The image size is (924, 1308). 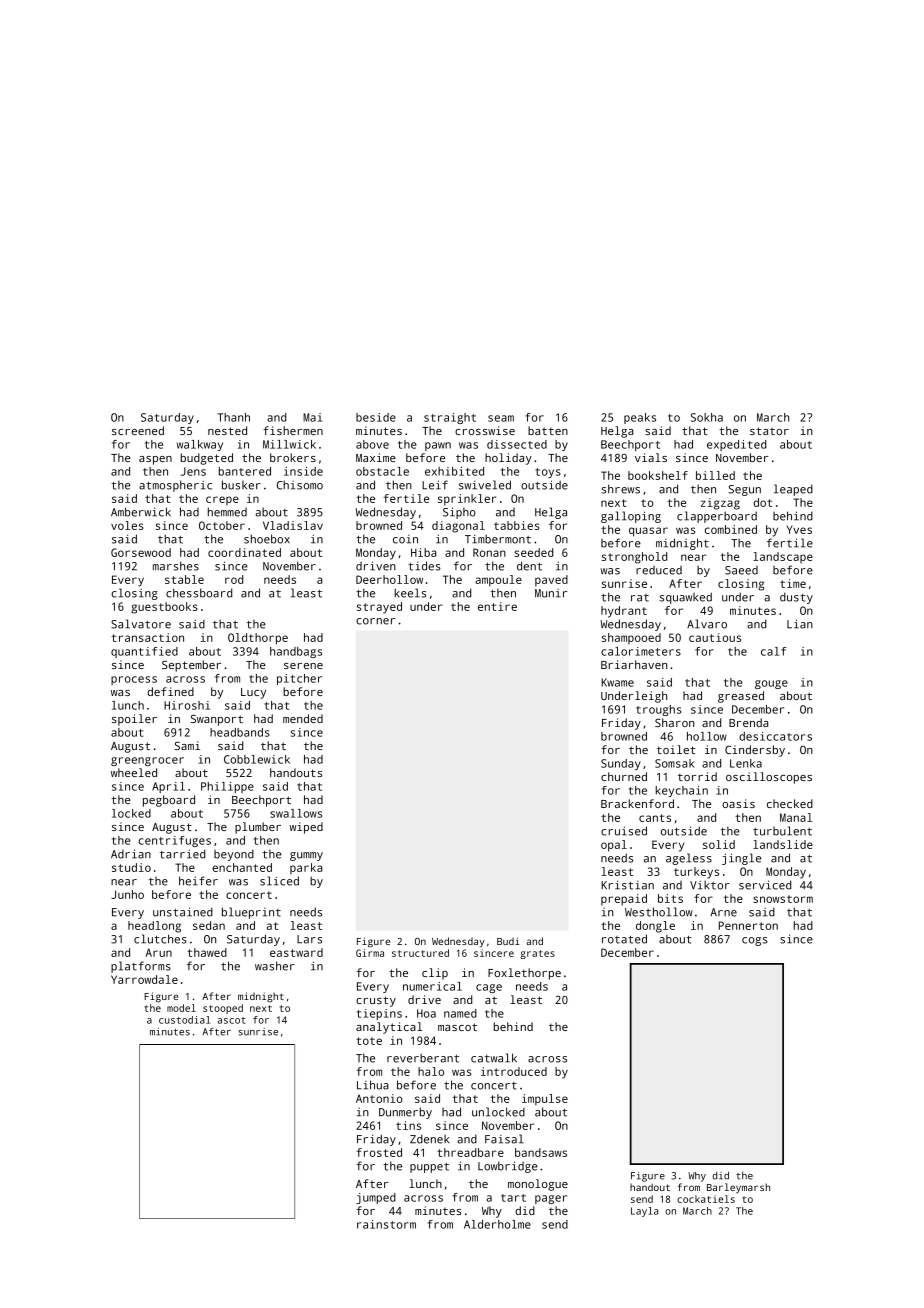 What do you see at coordinates (303, 718) in the page?
I see `mended` at bounding box center [303, 718].
